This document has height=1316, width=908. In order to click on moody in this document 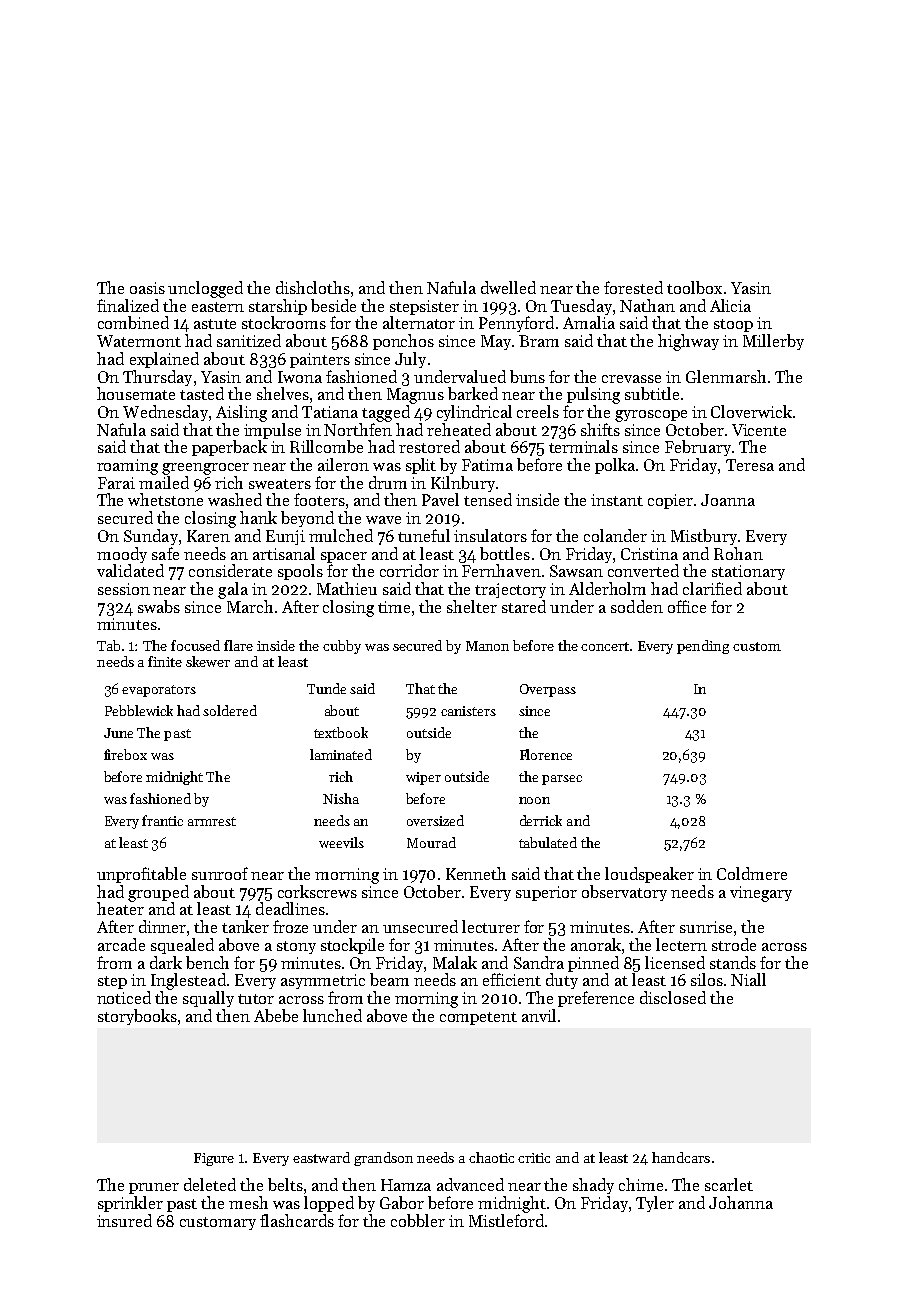, I will do `click(122, 555)`.
